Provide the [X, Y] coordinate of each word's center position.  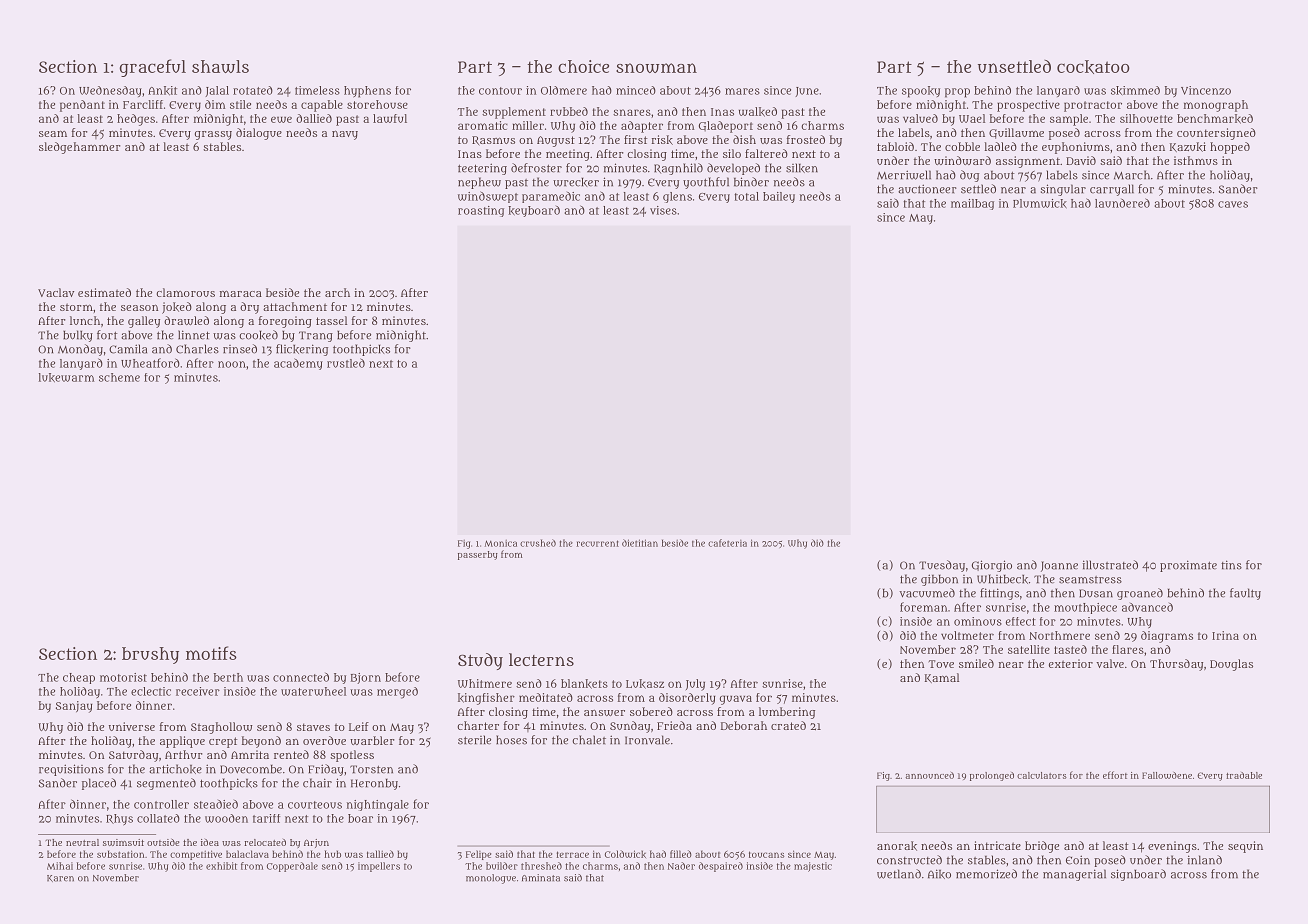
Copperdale [292, 867]
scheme [119, 377]
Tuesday [942, 566]
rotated [253, 90]
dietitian [640, 543]
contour [500, 91]
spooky [921, 92]
